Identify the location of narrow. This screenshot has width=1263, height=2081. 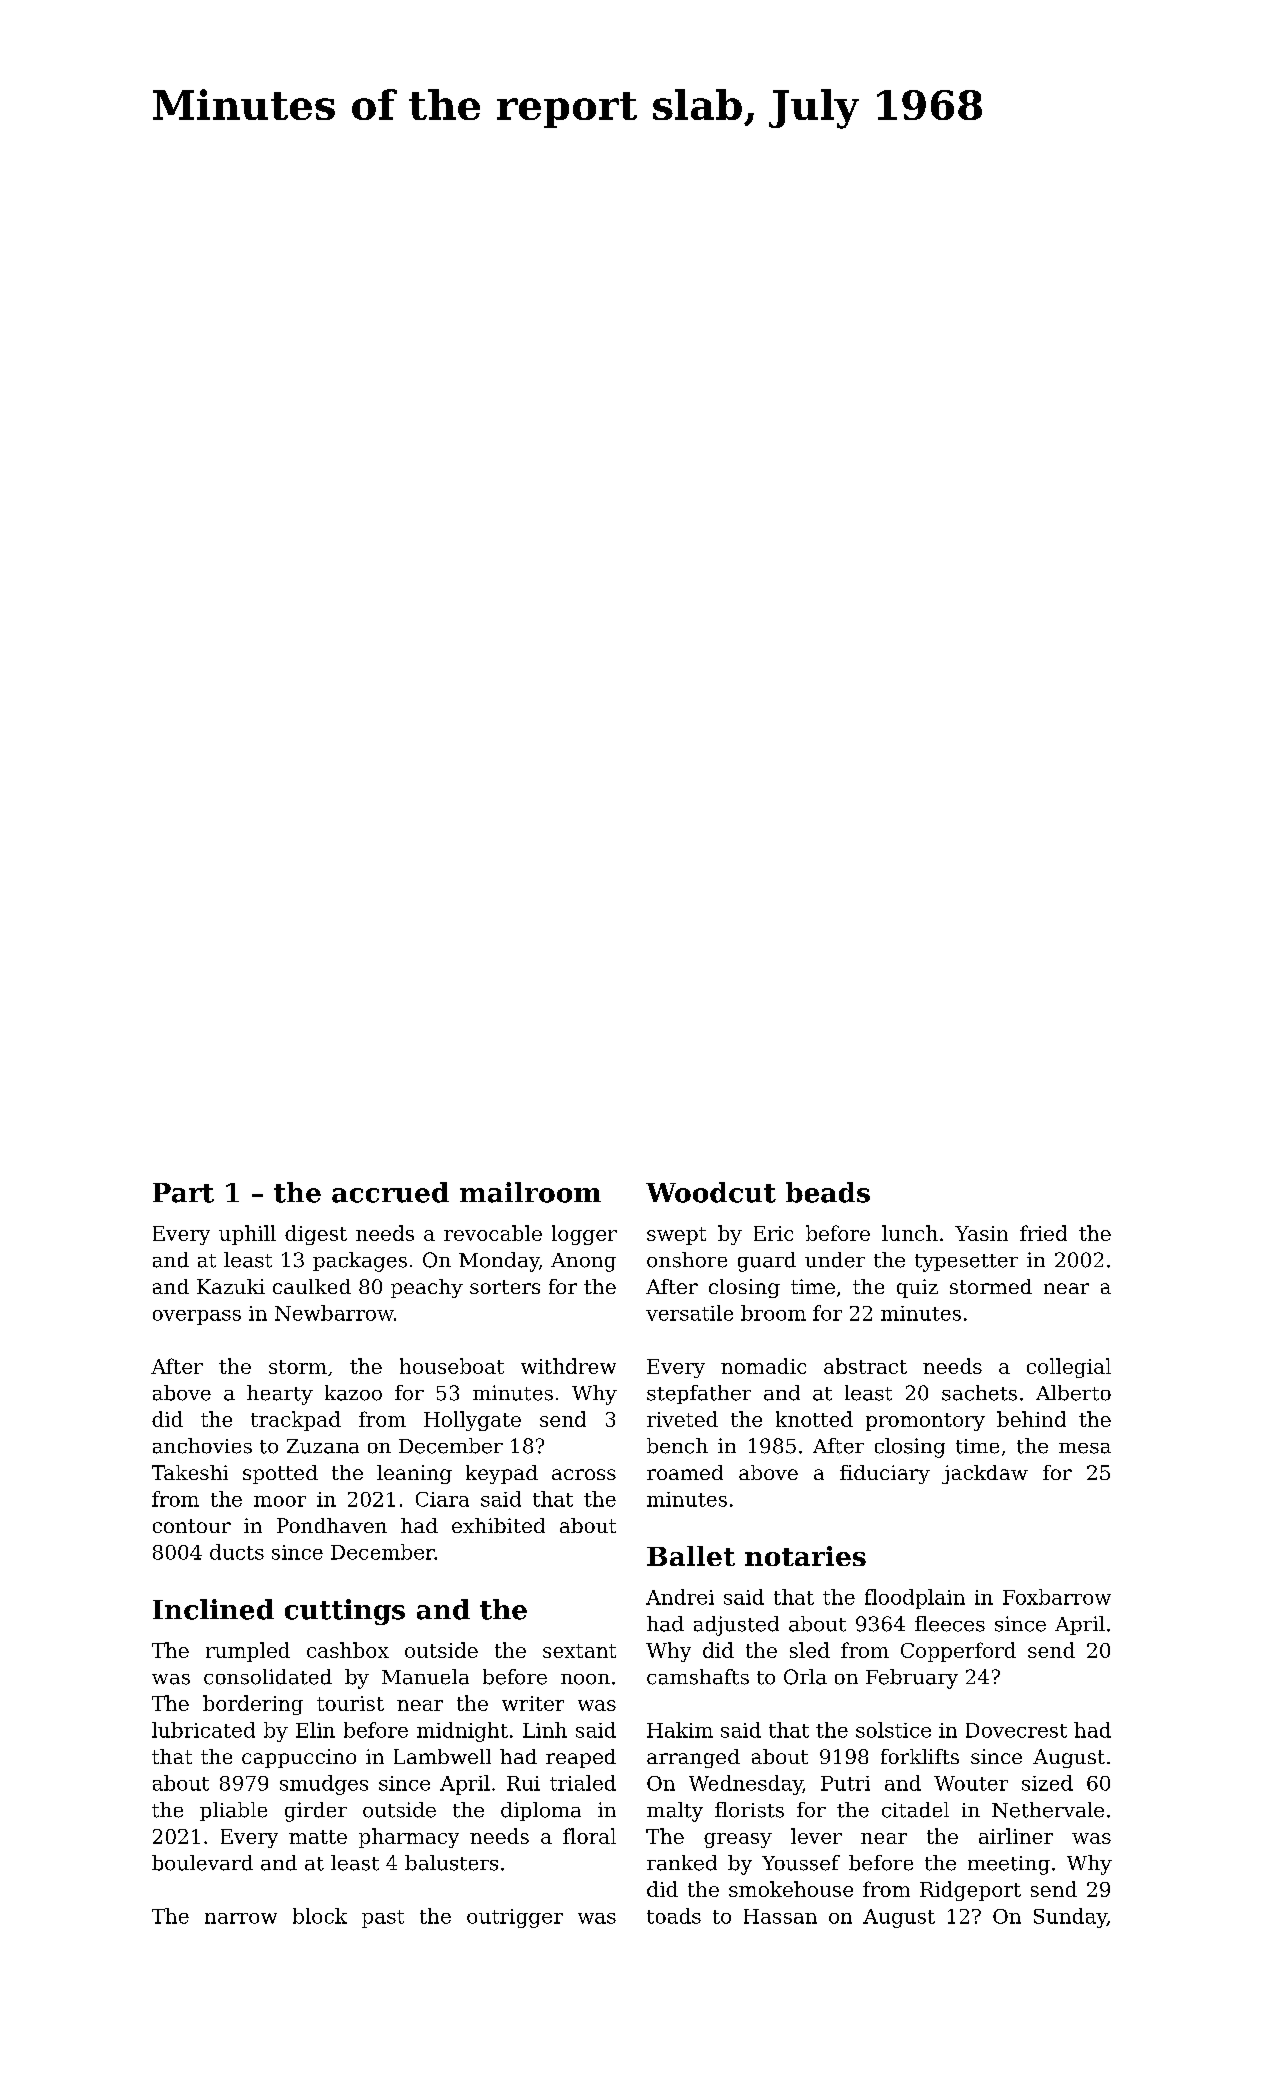
(241, 1918).
